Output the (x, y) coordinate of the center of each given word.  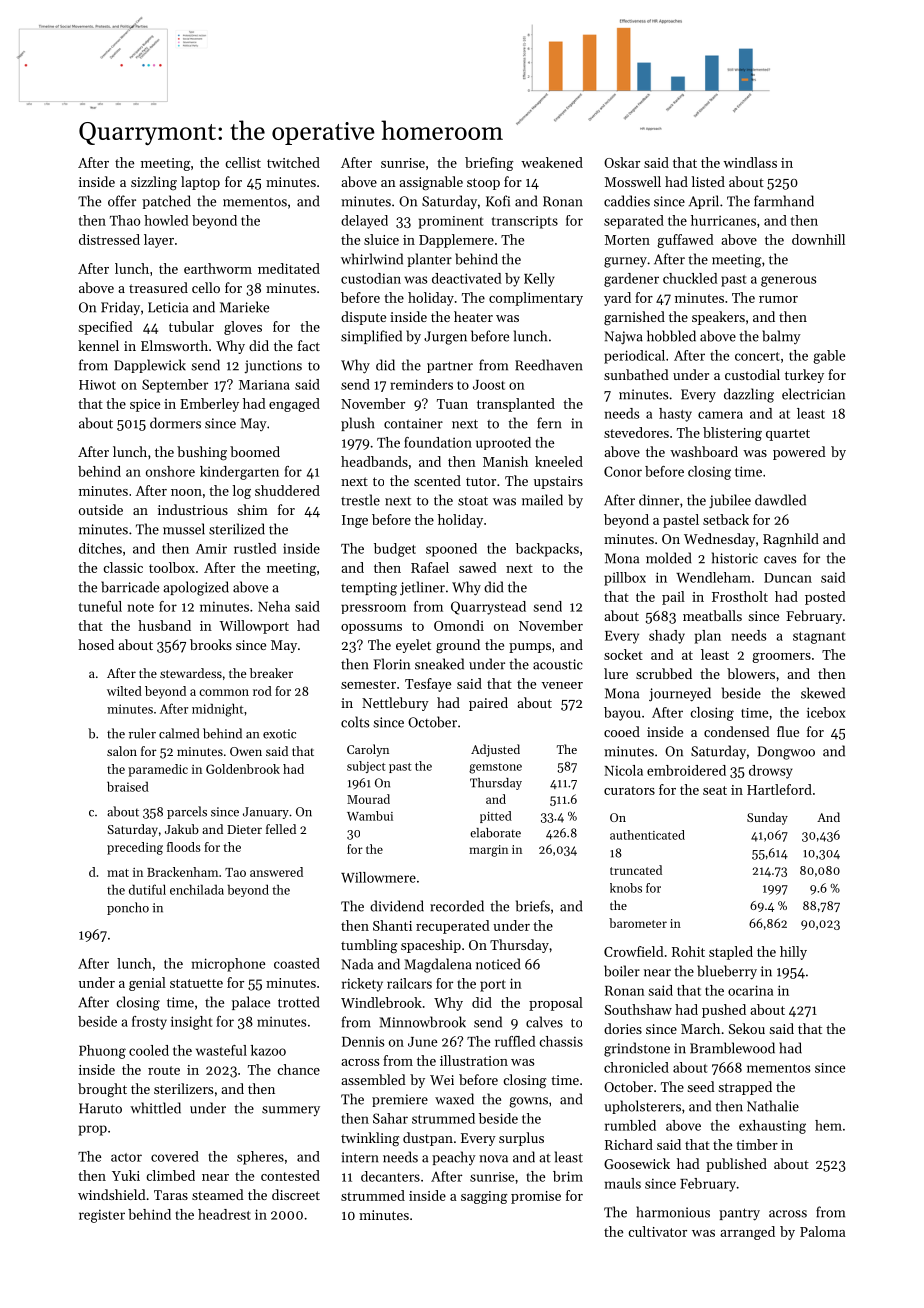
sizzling (154, 183)
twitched (293, 162)
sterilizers (183, 1088)
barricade (130, 587)
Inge (355, 521)
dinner (659, 500)
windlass (750, 162)
